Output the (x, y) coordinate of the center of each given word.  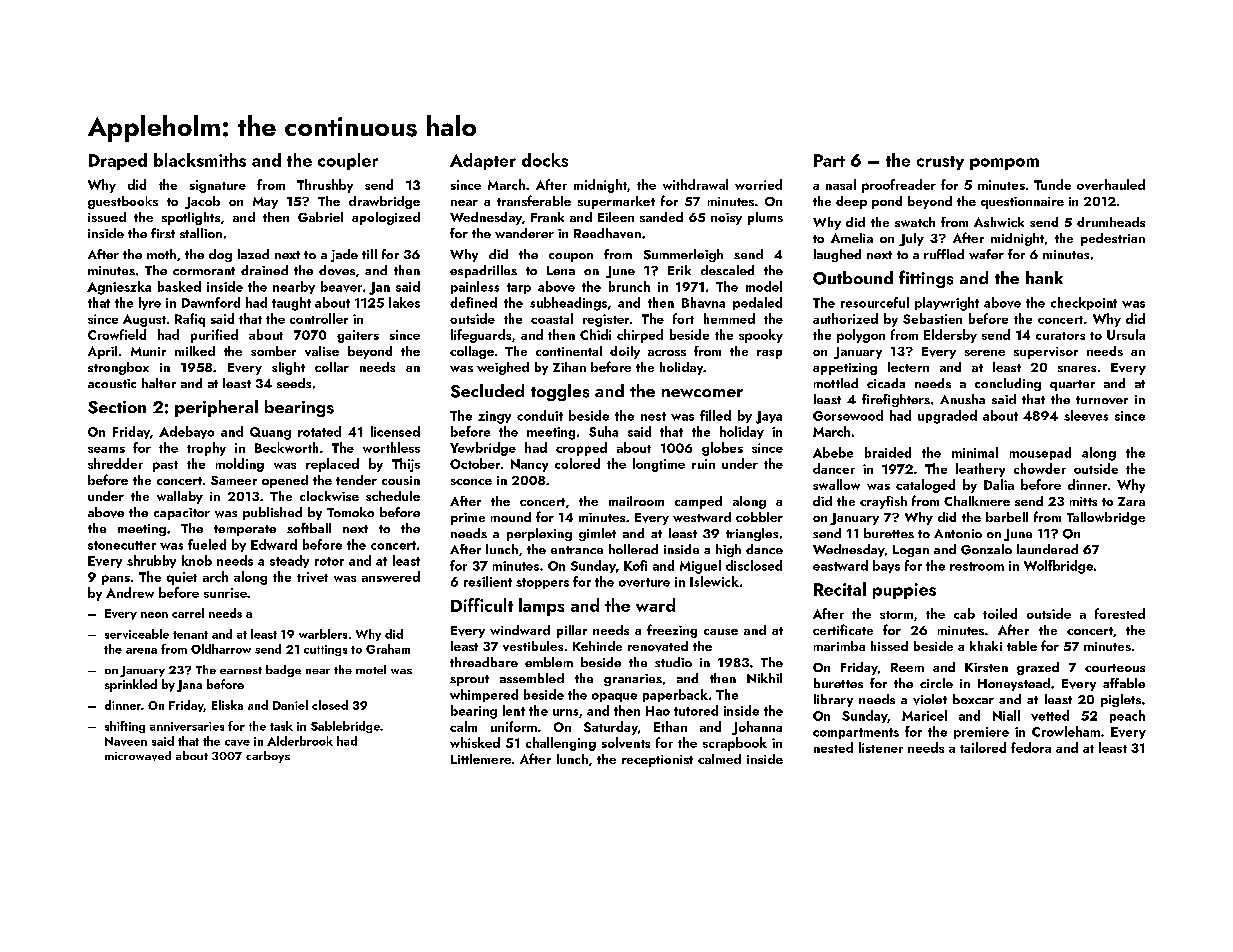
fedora (1031, 747)
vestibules (533, 646)
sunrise (225, 593)
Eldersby (950, 336)
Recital (840, 589)
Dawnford (211, 302)
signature (218, 186)
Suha (603, 431)
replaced (332, 465)
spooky (761, 336)
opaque (614, 697)
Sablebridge (345, 727)
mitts (1083, 501)
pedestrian (1113, 239)
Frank (547, 217)
